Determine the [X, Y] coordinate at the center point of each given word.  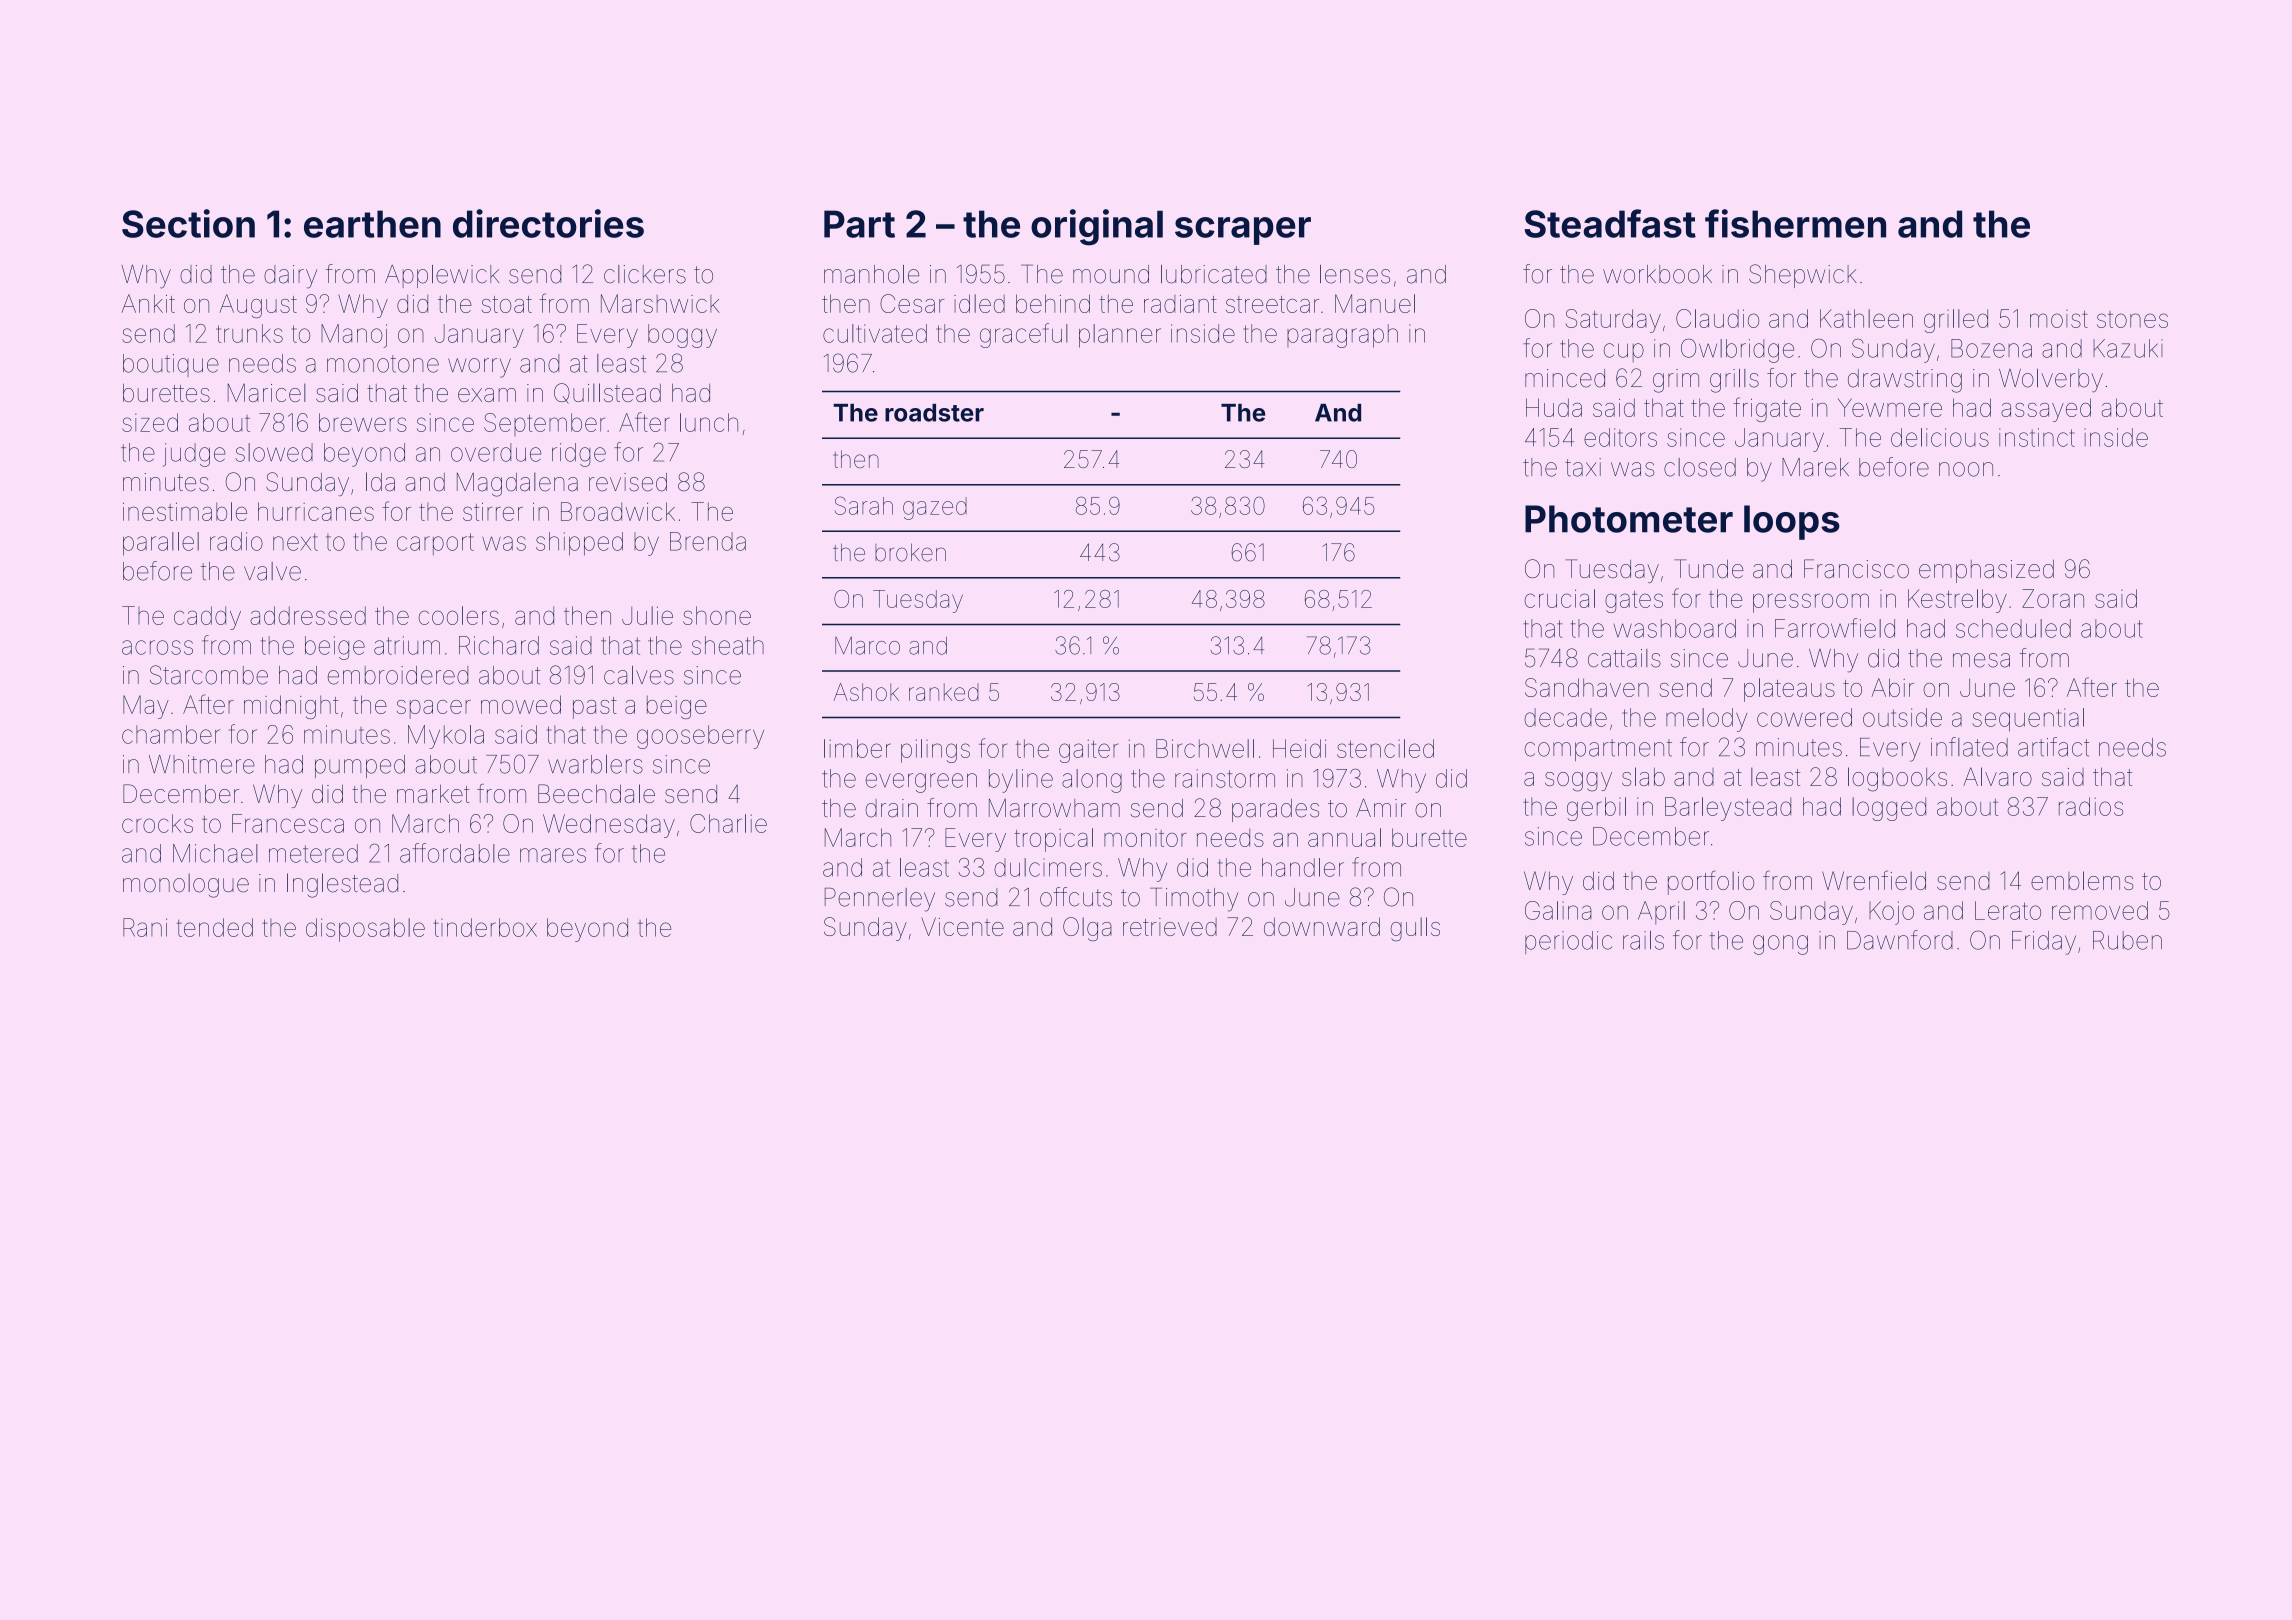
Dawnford [1900, 940]
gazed [935, 508]
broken [910, 552]
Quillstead [607, 393]
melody [1706, 720]
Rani [145, 927]
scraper [1243, 231]
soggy [1578, 782]
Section [188, 223]
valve [272, 571]
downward [1322, 926]
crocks [157, 823]
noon [1966, 469]
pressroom [1811, 603]
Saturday [1613, 321]
